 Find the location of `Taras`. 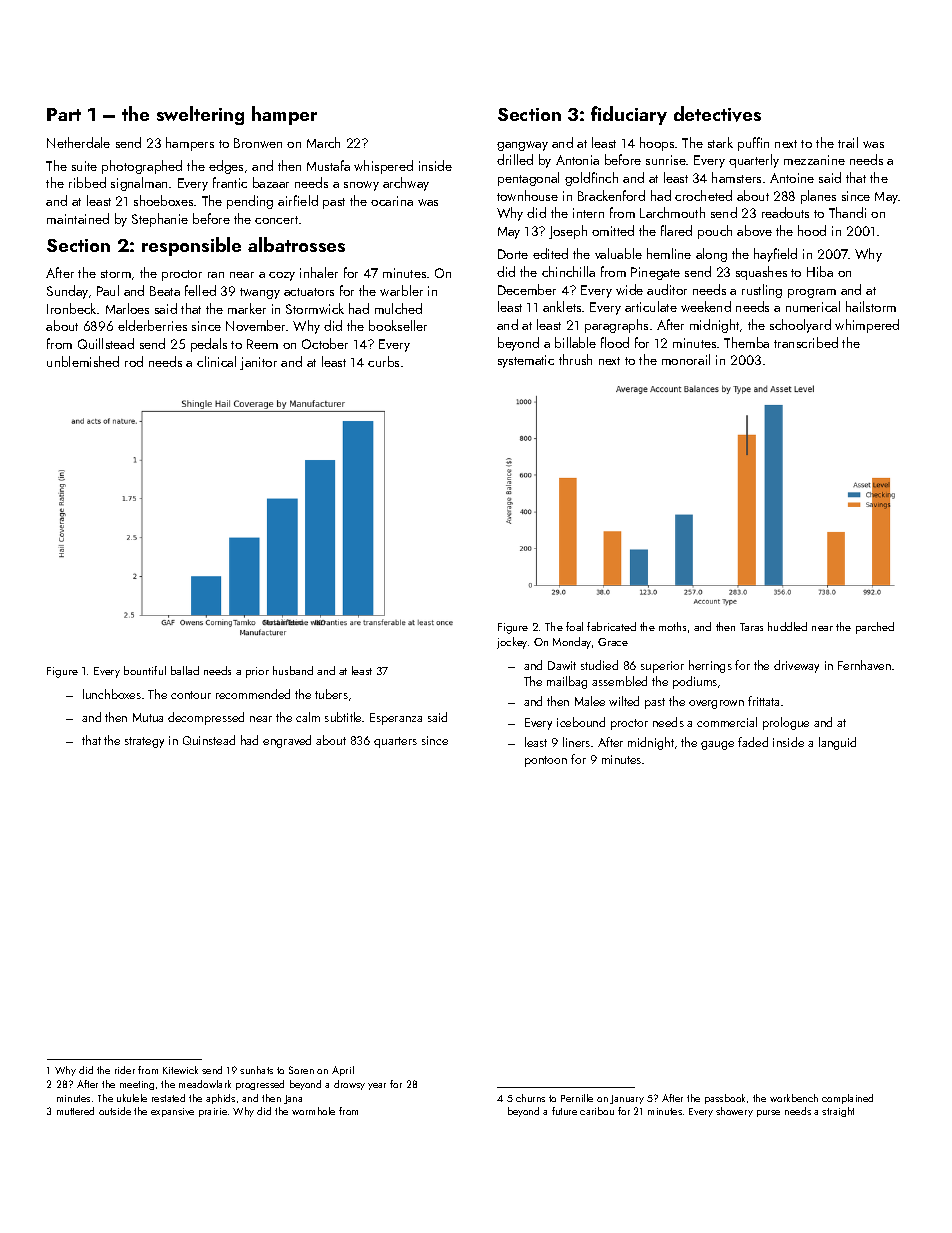

Taras is located at coordinates (751, 627).
